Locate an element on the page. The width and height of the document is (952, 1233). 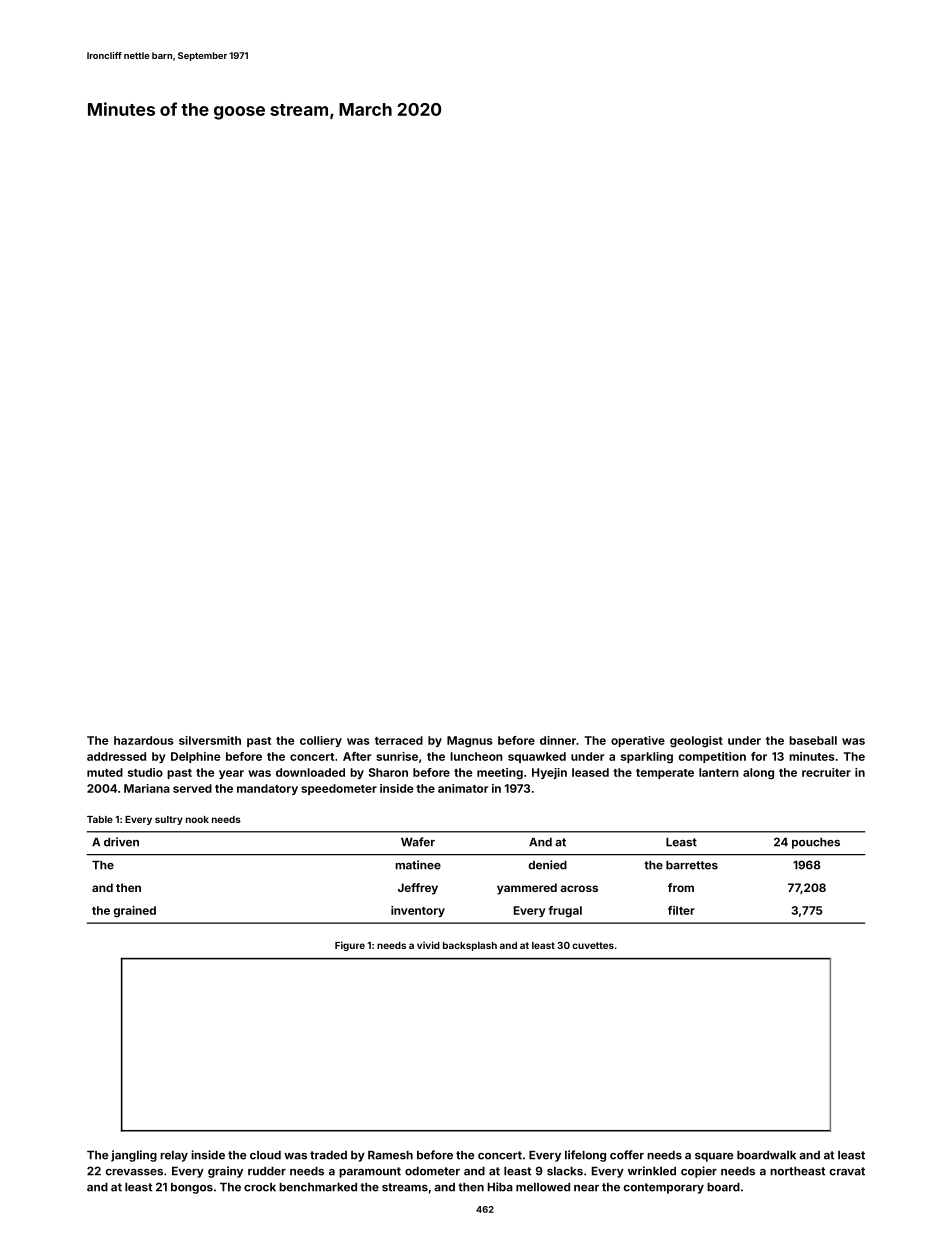
coffer is located at coordinates (627, 1155).
